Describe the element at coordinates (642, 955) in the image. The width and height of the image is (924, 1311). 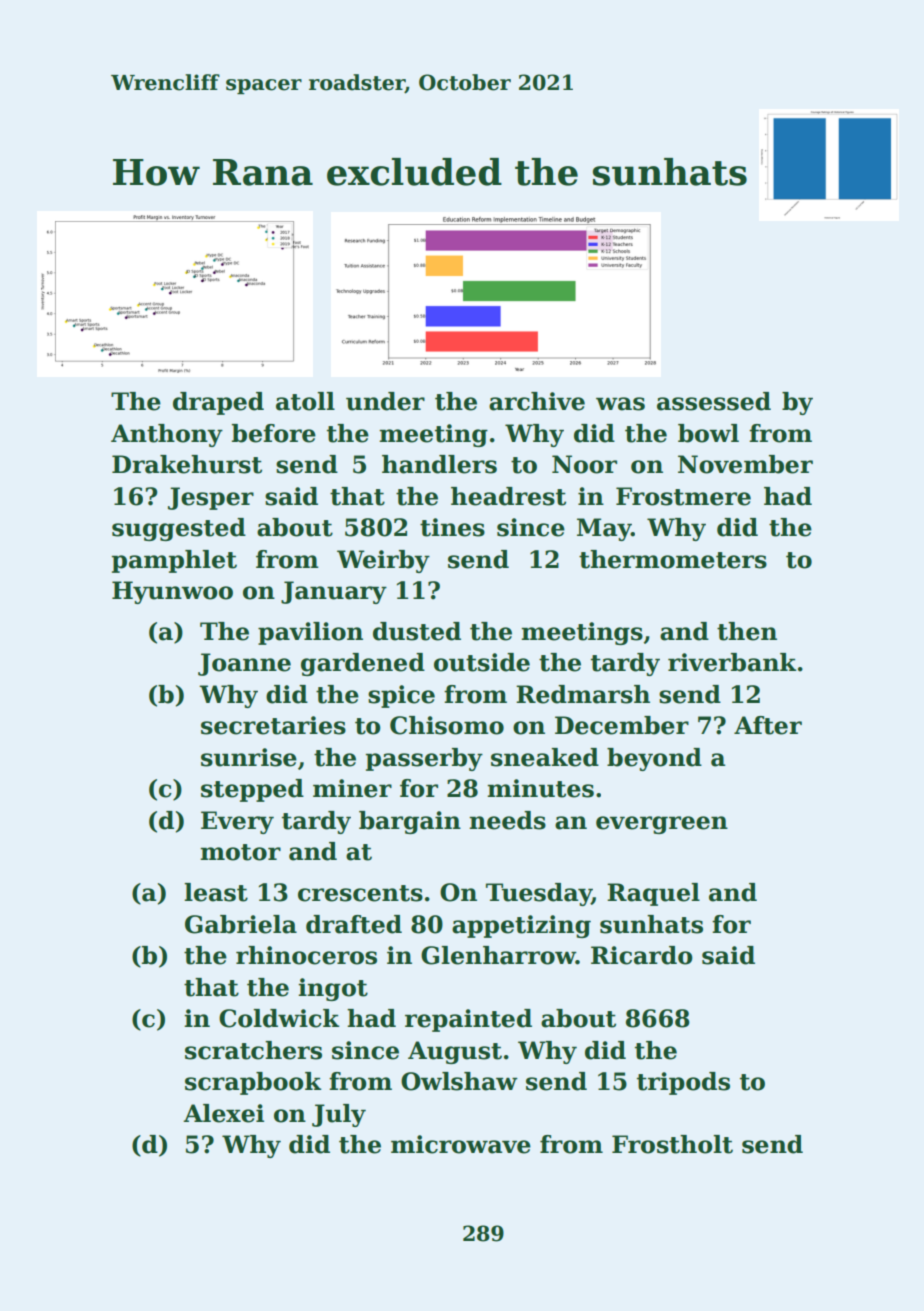
I see `Ricardo` at that location.
